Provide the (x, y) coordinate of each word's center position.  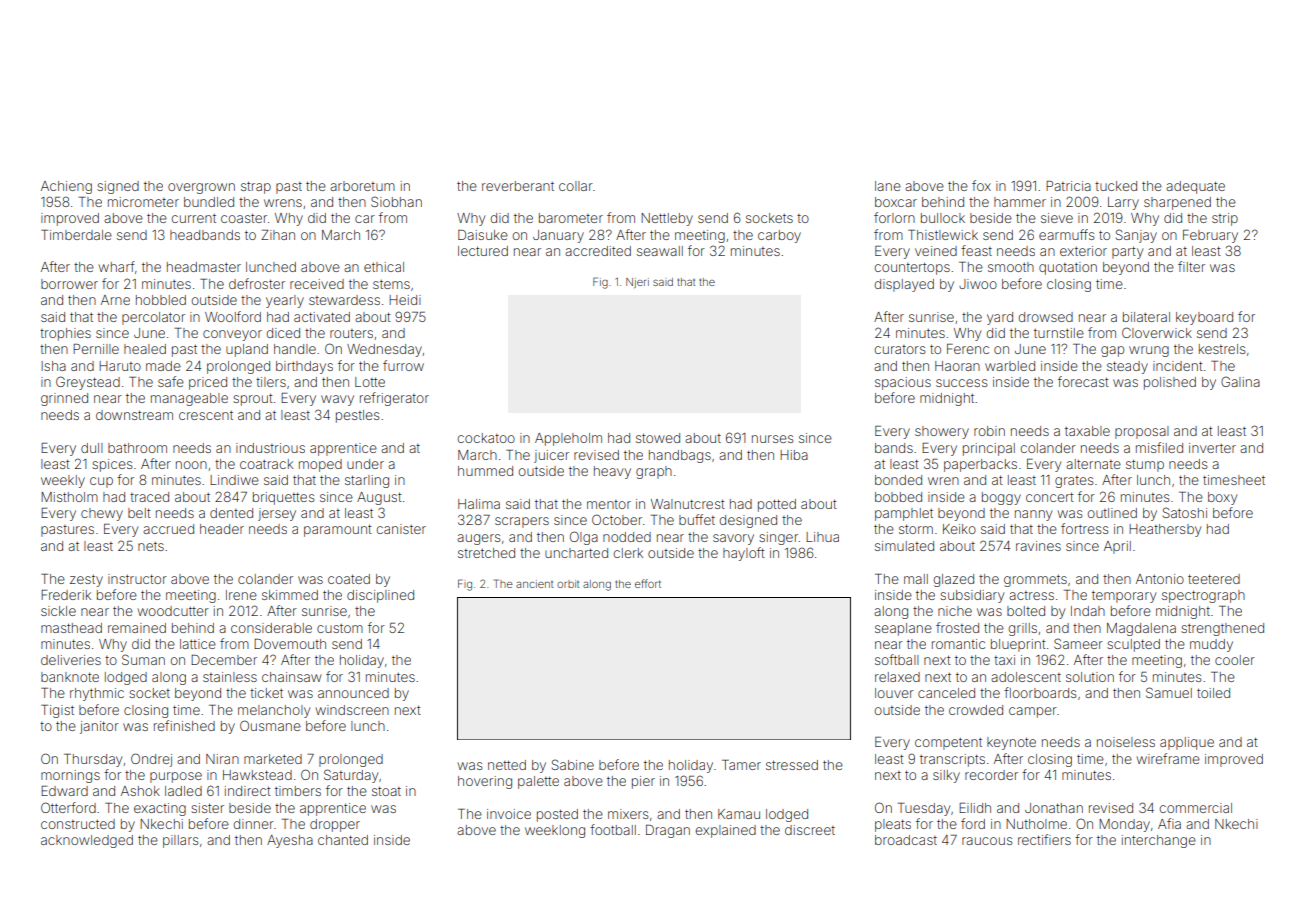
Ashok (140, 791)
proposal (1142, 432)
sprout (253, 399)
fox (981, 185)
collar (576, 186)
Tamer (741, 765)
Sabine (573, 764)
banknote (70, 677)
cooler (1235, 660)
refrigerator (394, 399)
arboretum (362, 186)
